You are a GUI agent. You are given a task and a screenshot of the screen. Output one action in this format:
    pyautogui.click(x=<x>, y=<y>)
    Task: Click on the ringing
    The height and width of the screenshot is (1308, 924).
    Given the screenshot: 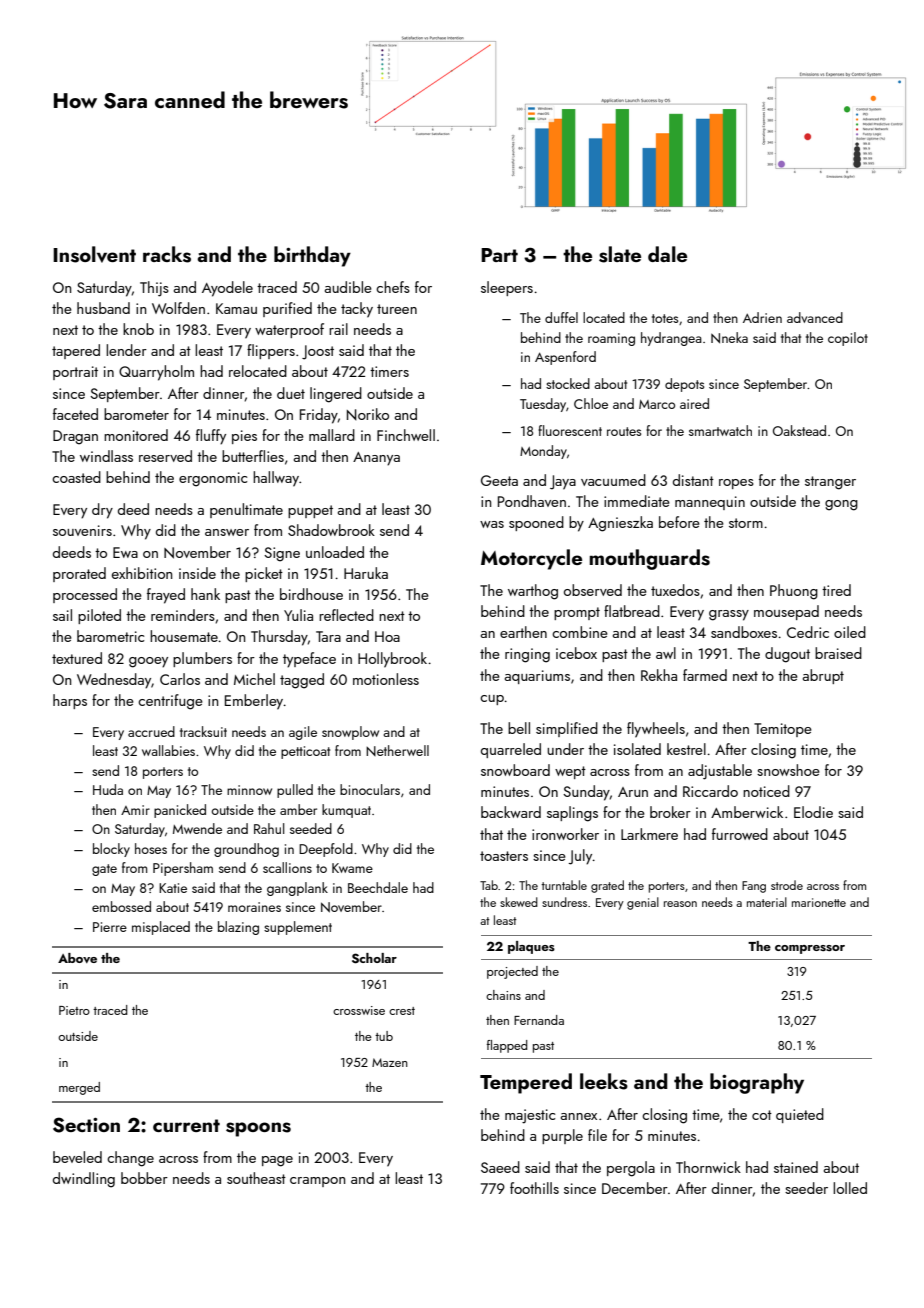 What is the action you would take?
    pyautogui.click(x=527, y=655)
